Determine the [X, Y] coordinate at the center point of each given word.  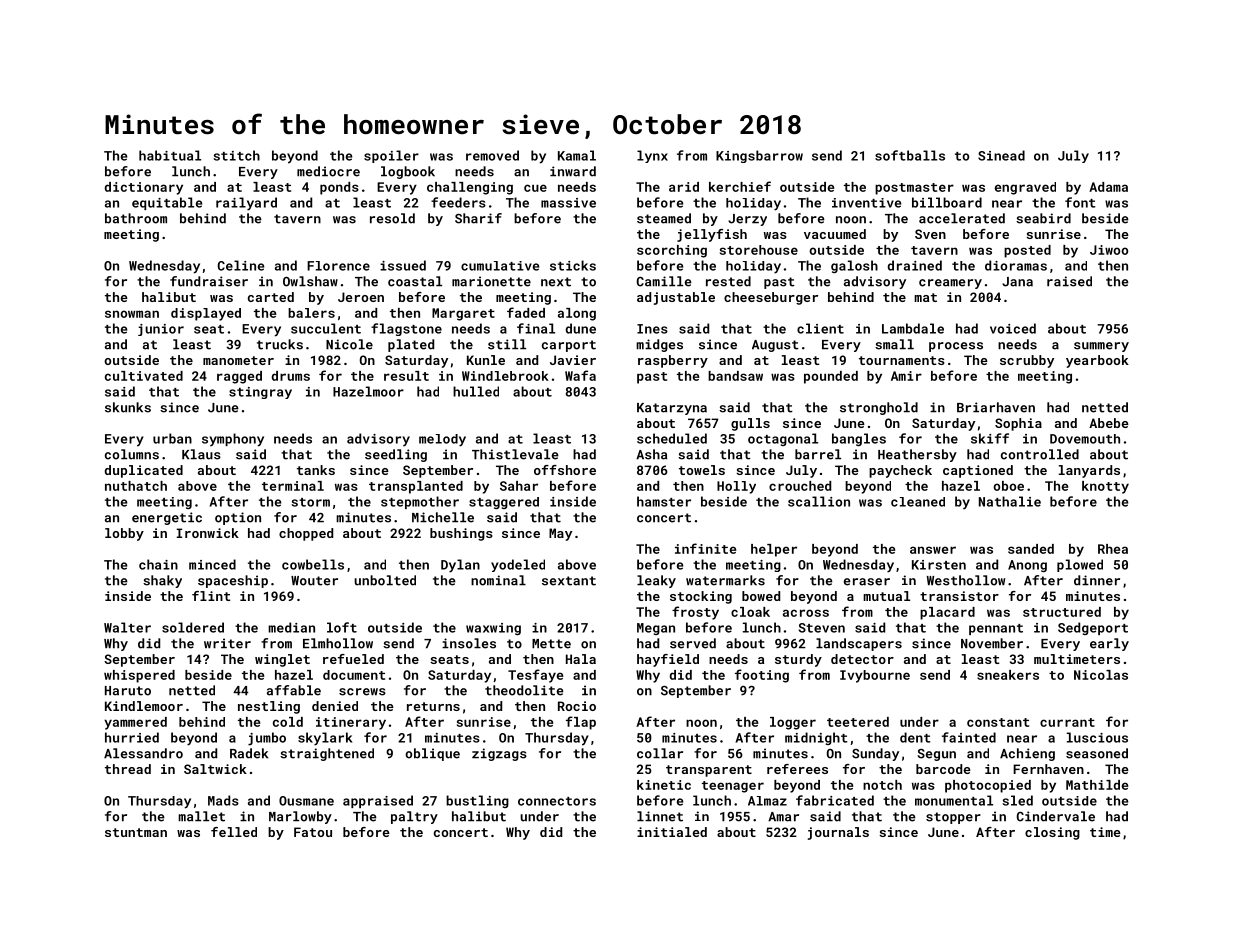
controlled [1040, 454]
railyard [246, 204]
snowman [132, 314]
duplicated [143, 471]
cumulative [500, 266]
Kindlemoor [144, 706]
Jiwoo [1109, 250]
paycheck [900, 471]
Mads [223, 800]
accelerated [962, 218]
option [238, 518]
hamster [664, 501]
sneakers [1008, 675]
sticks [573, 265]
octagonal [783, 439]
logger [793, 723]
